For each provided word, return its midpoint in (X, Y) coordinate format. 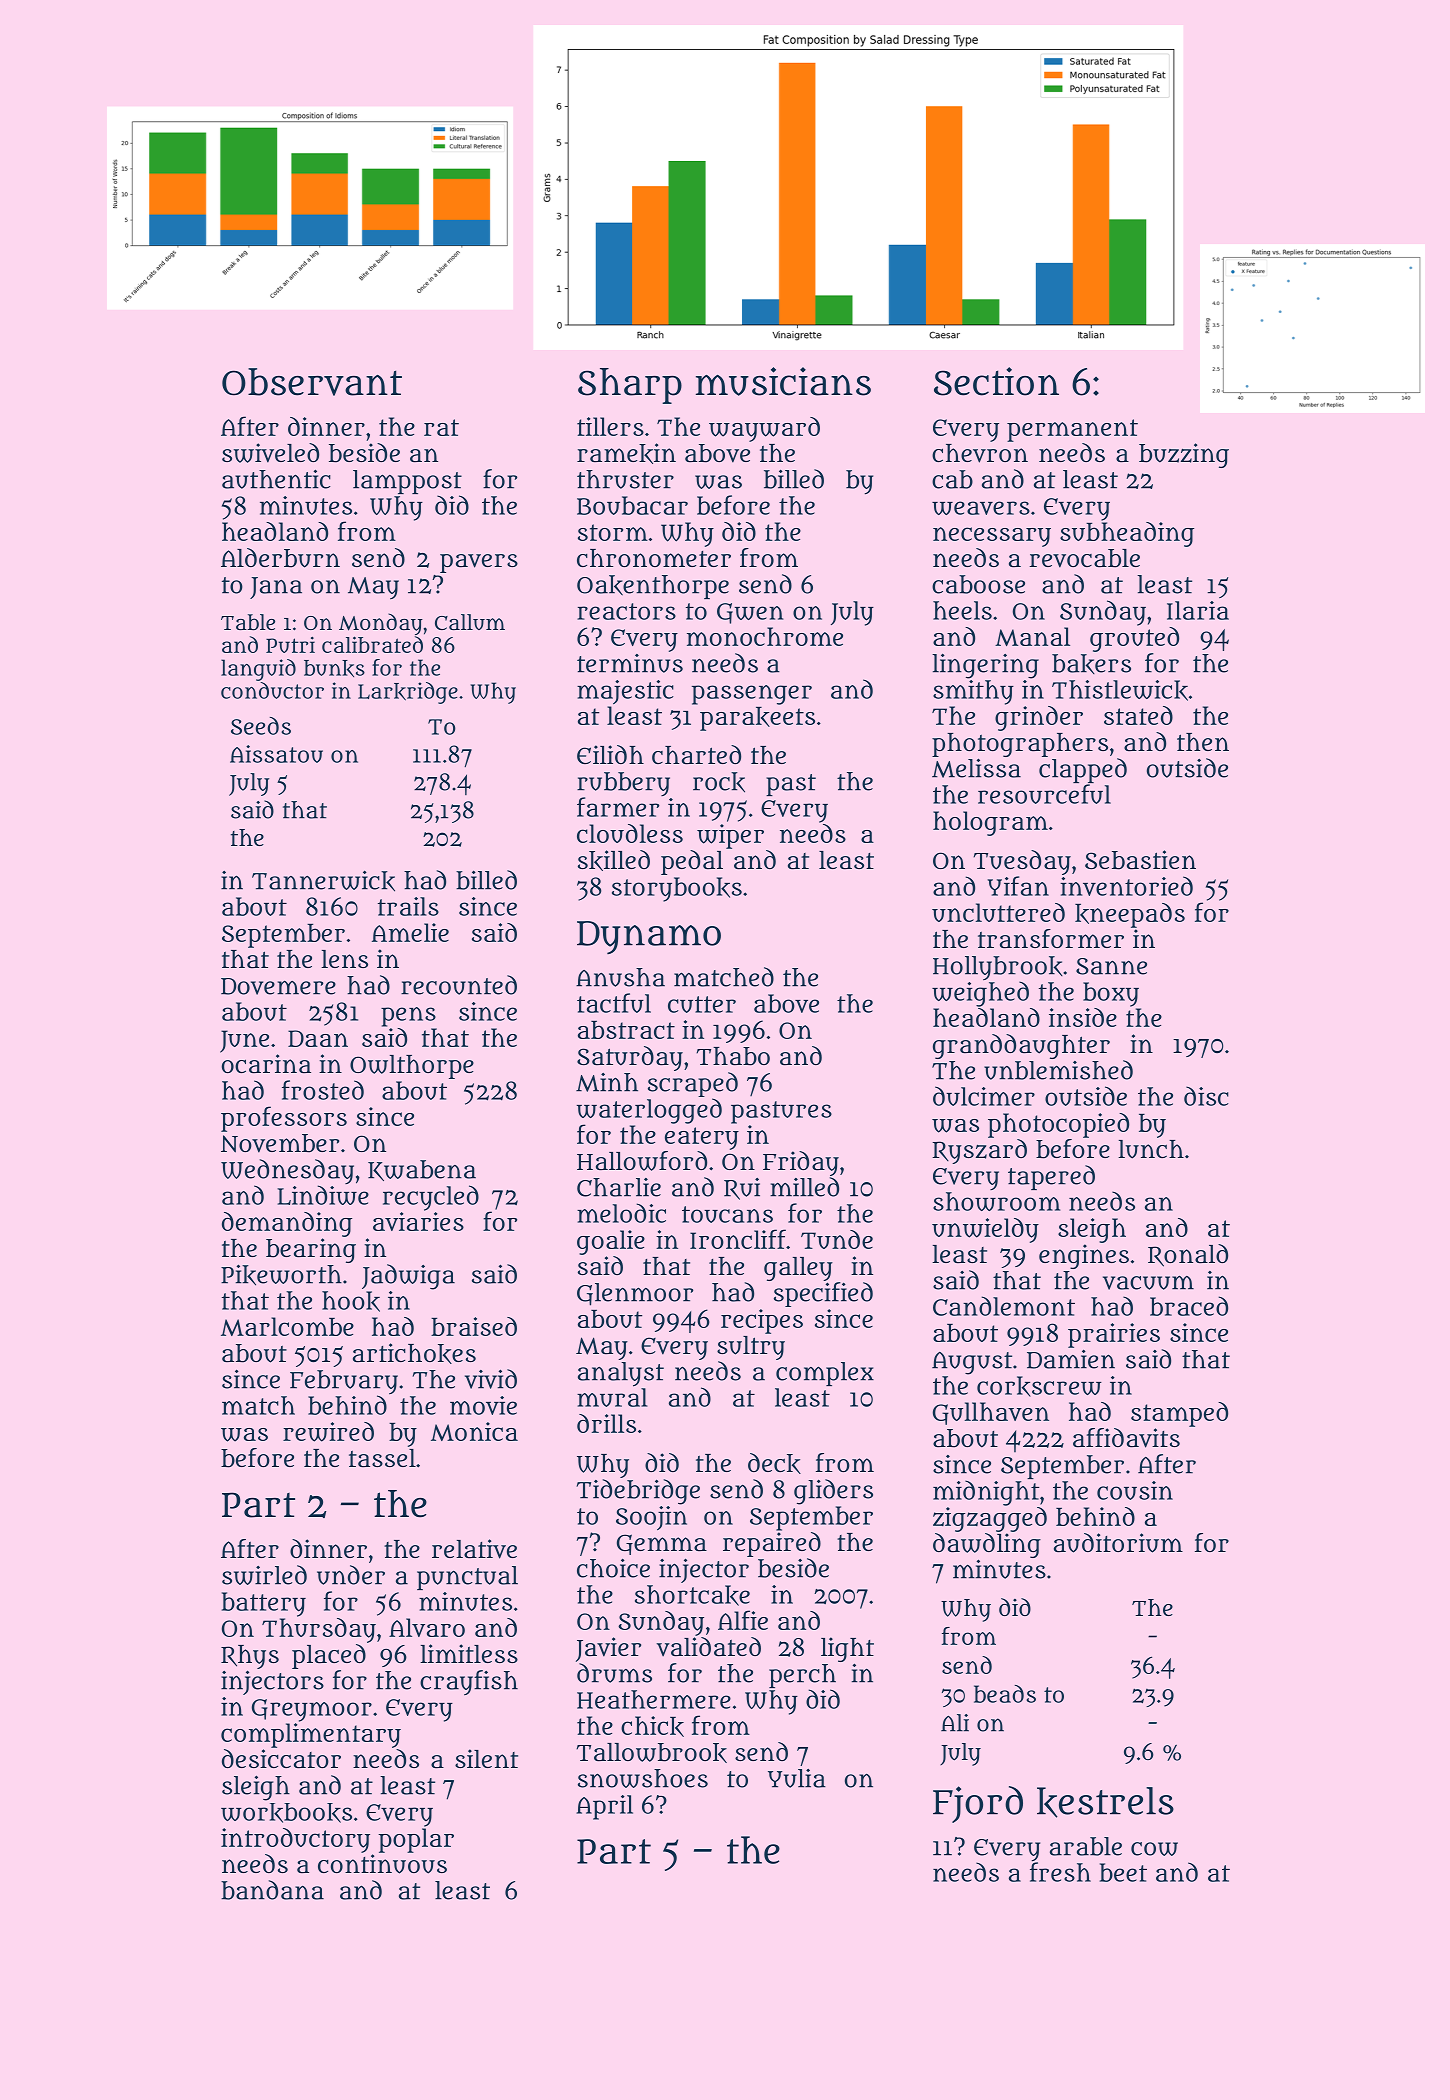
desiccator (281, 1759)
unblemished (1058, 1070)
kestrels (1105, 1802)
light (847, 1649)
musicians (783, 381)
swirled (264, 1575)
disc (1206, 1096)
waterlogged (649, 1111)
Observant (312, 382)
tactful (614, 1003)
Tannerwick (323, 881)
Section (996, 381)
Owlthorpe (412, 1067)
